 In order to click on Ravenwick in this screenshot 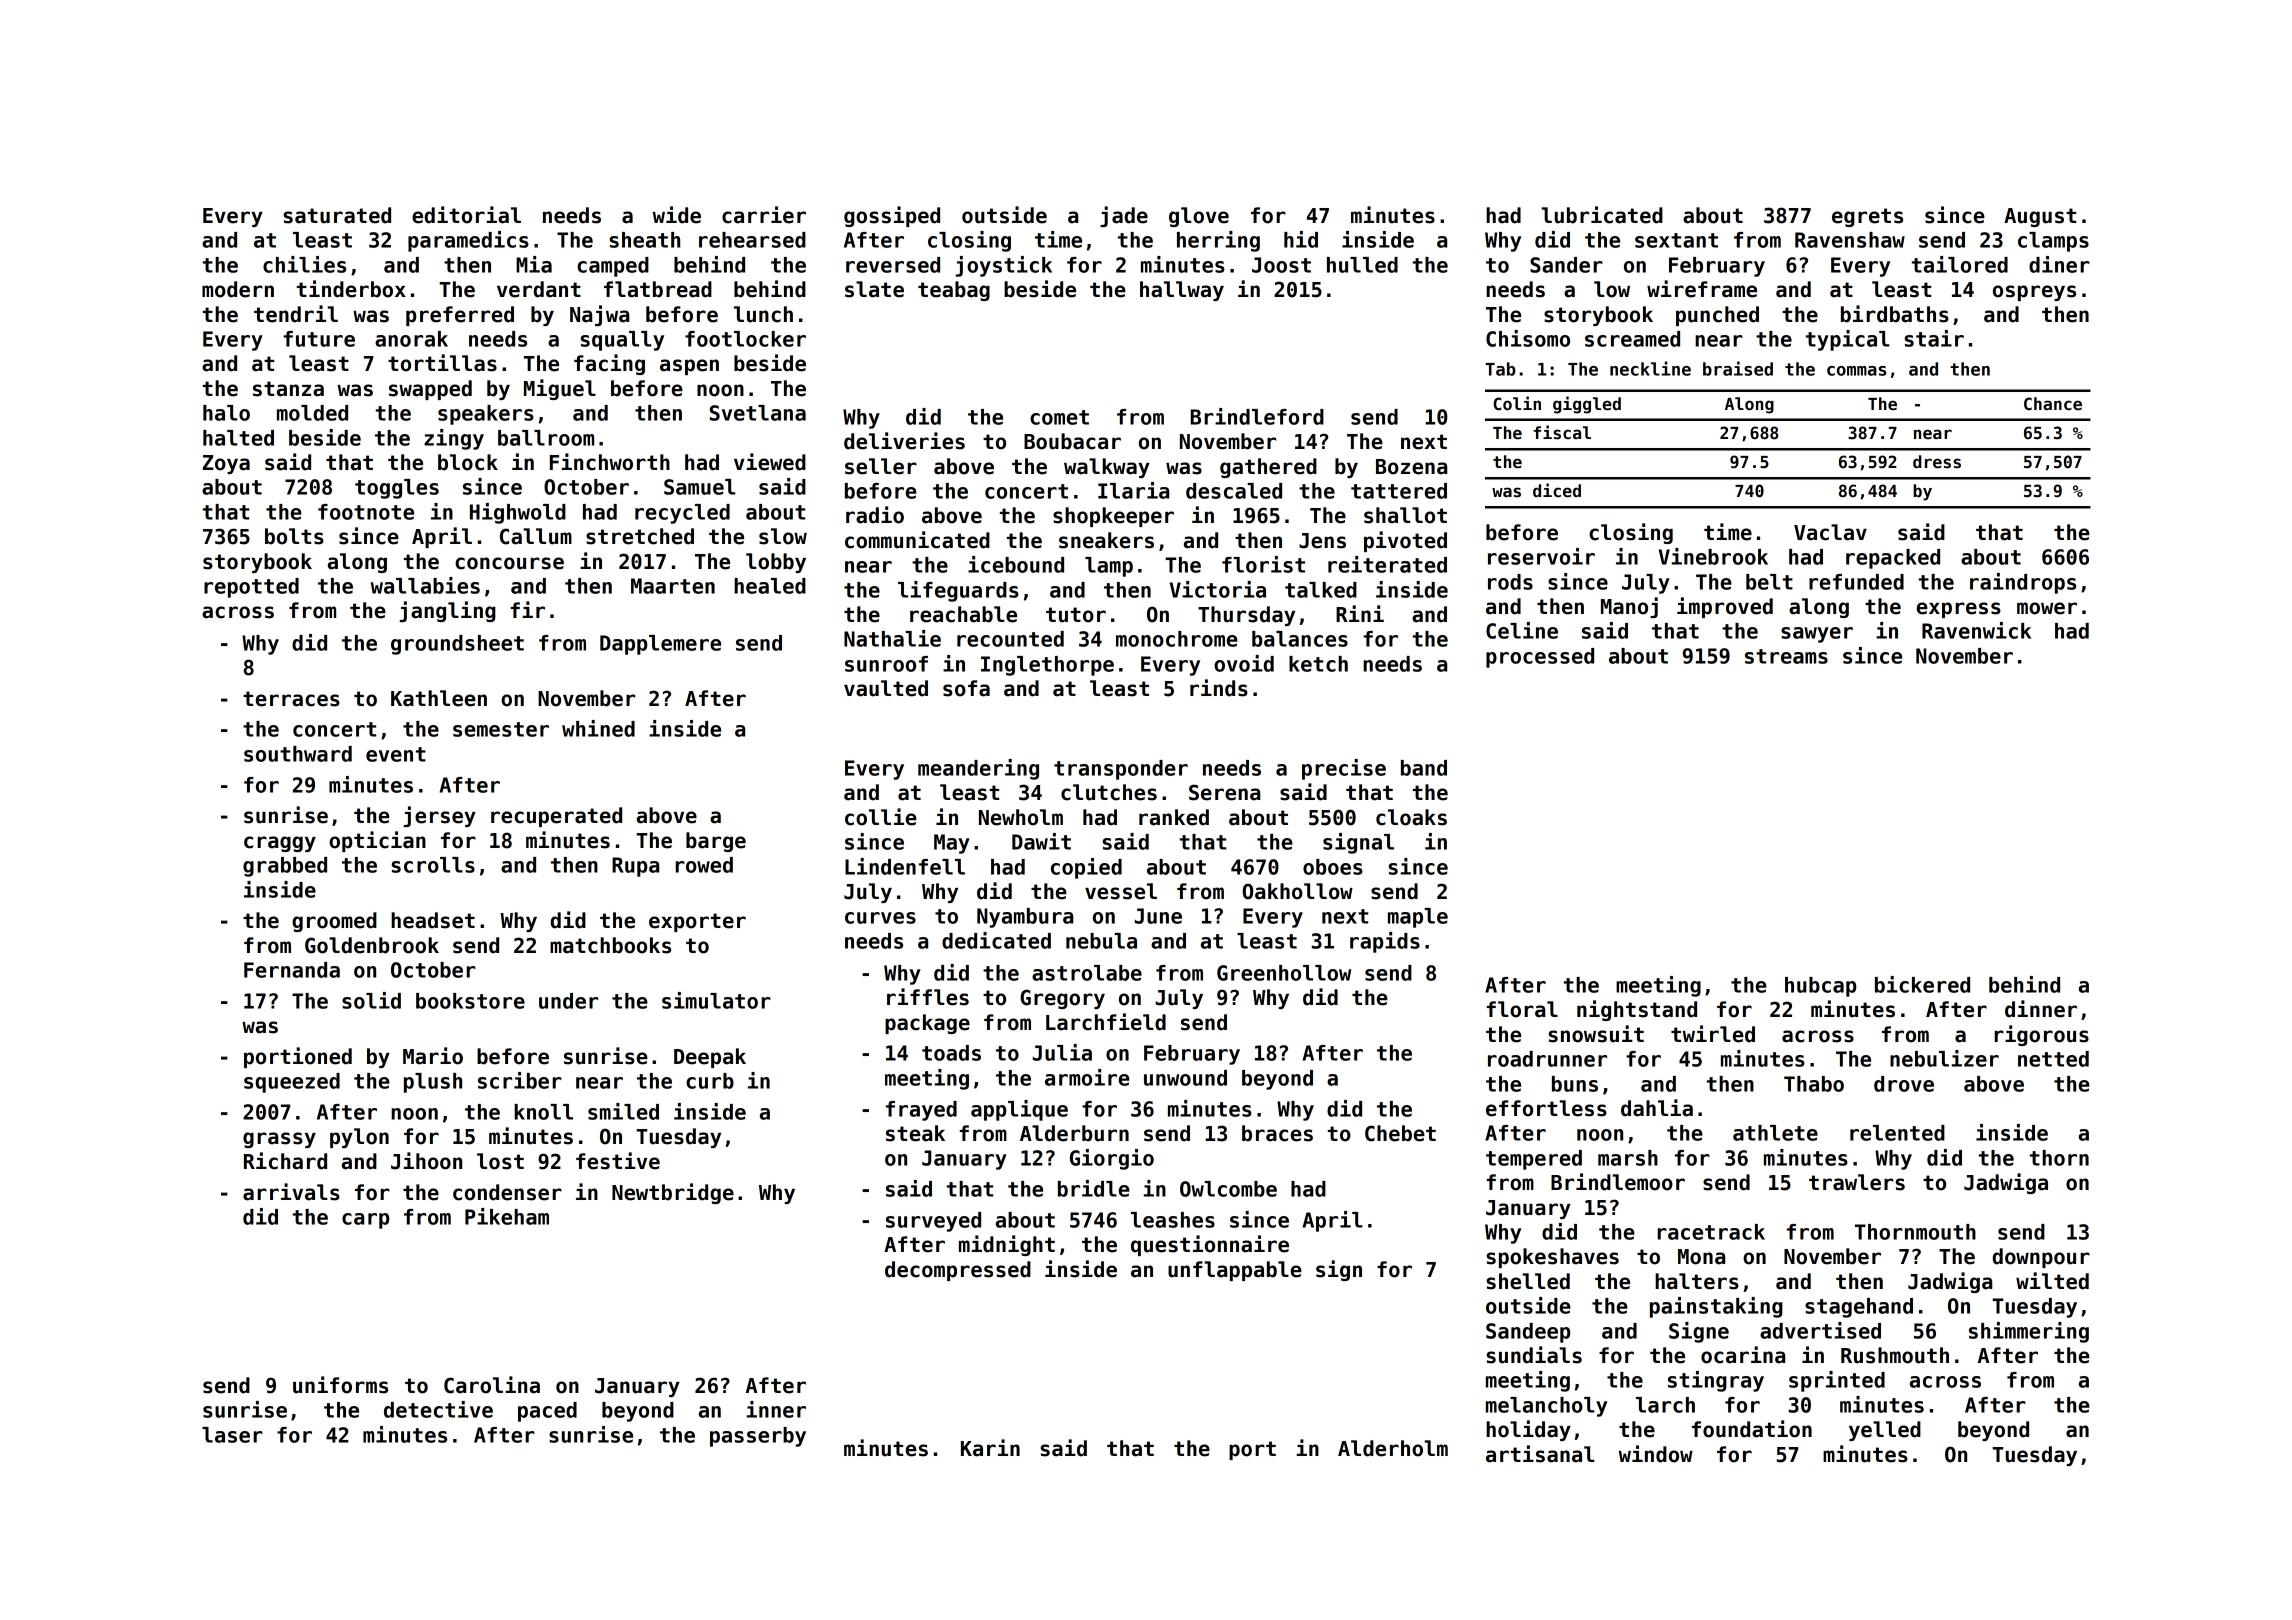, I will do `click(1976, 630)`.
